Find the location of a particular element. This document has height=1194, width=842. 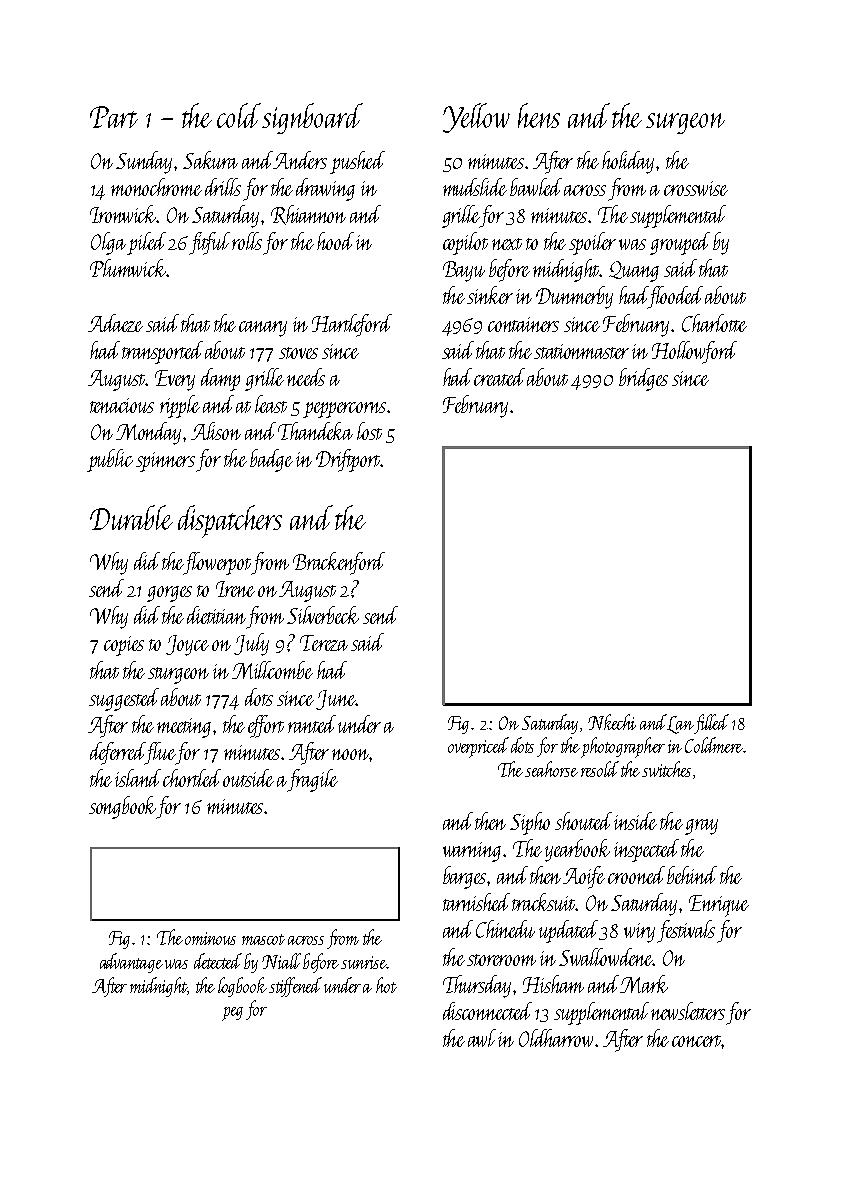

drills is located at coordinates (223, 187).
